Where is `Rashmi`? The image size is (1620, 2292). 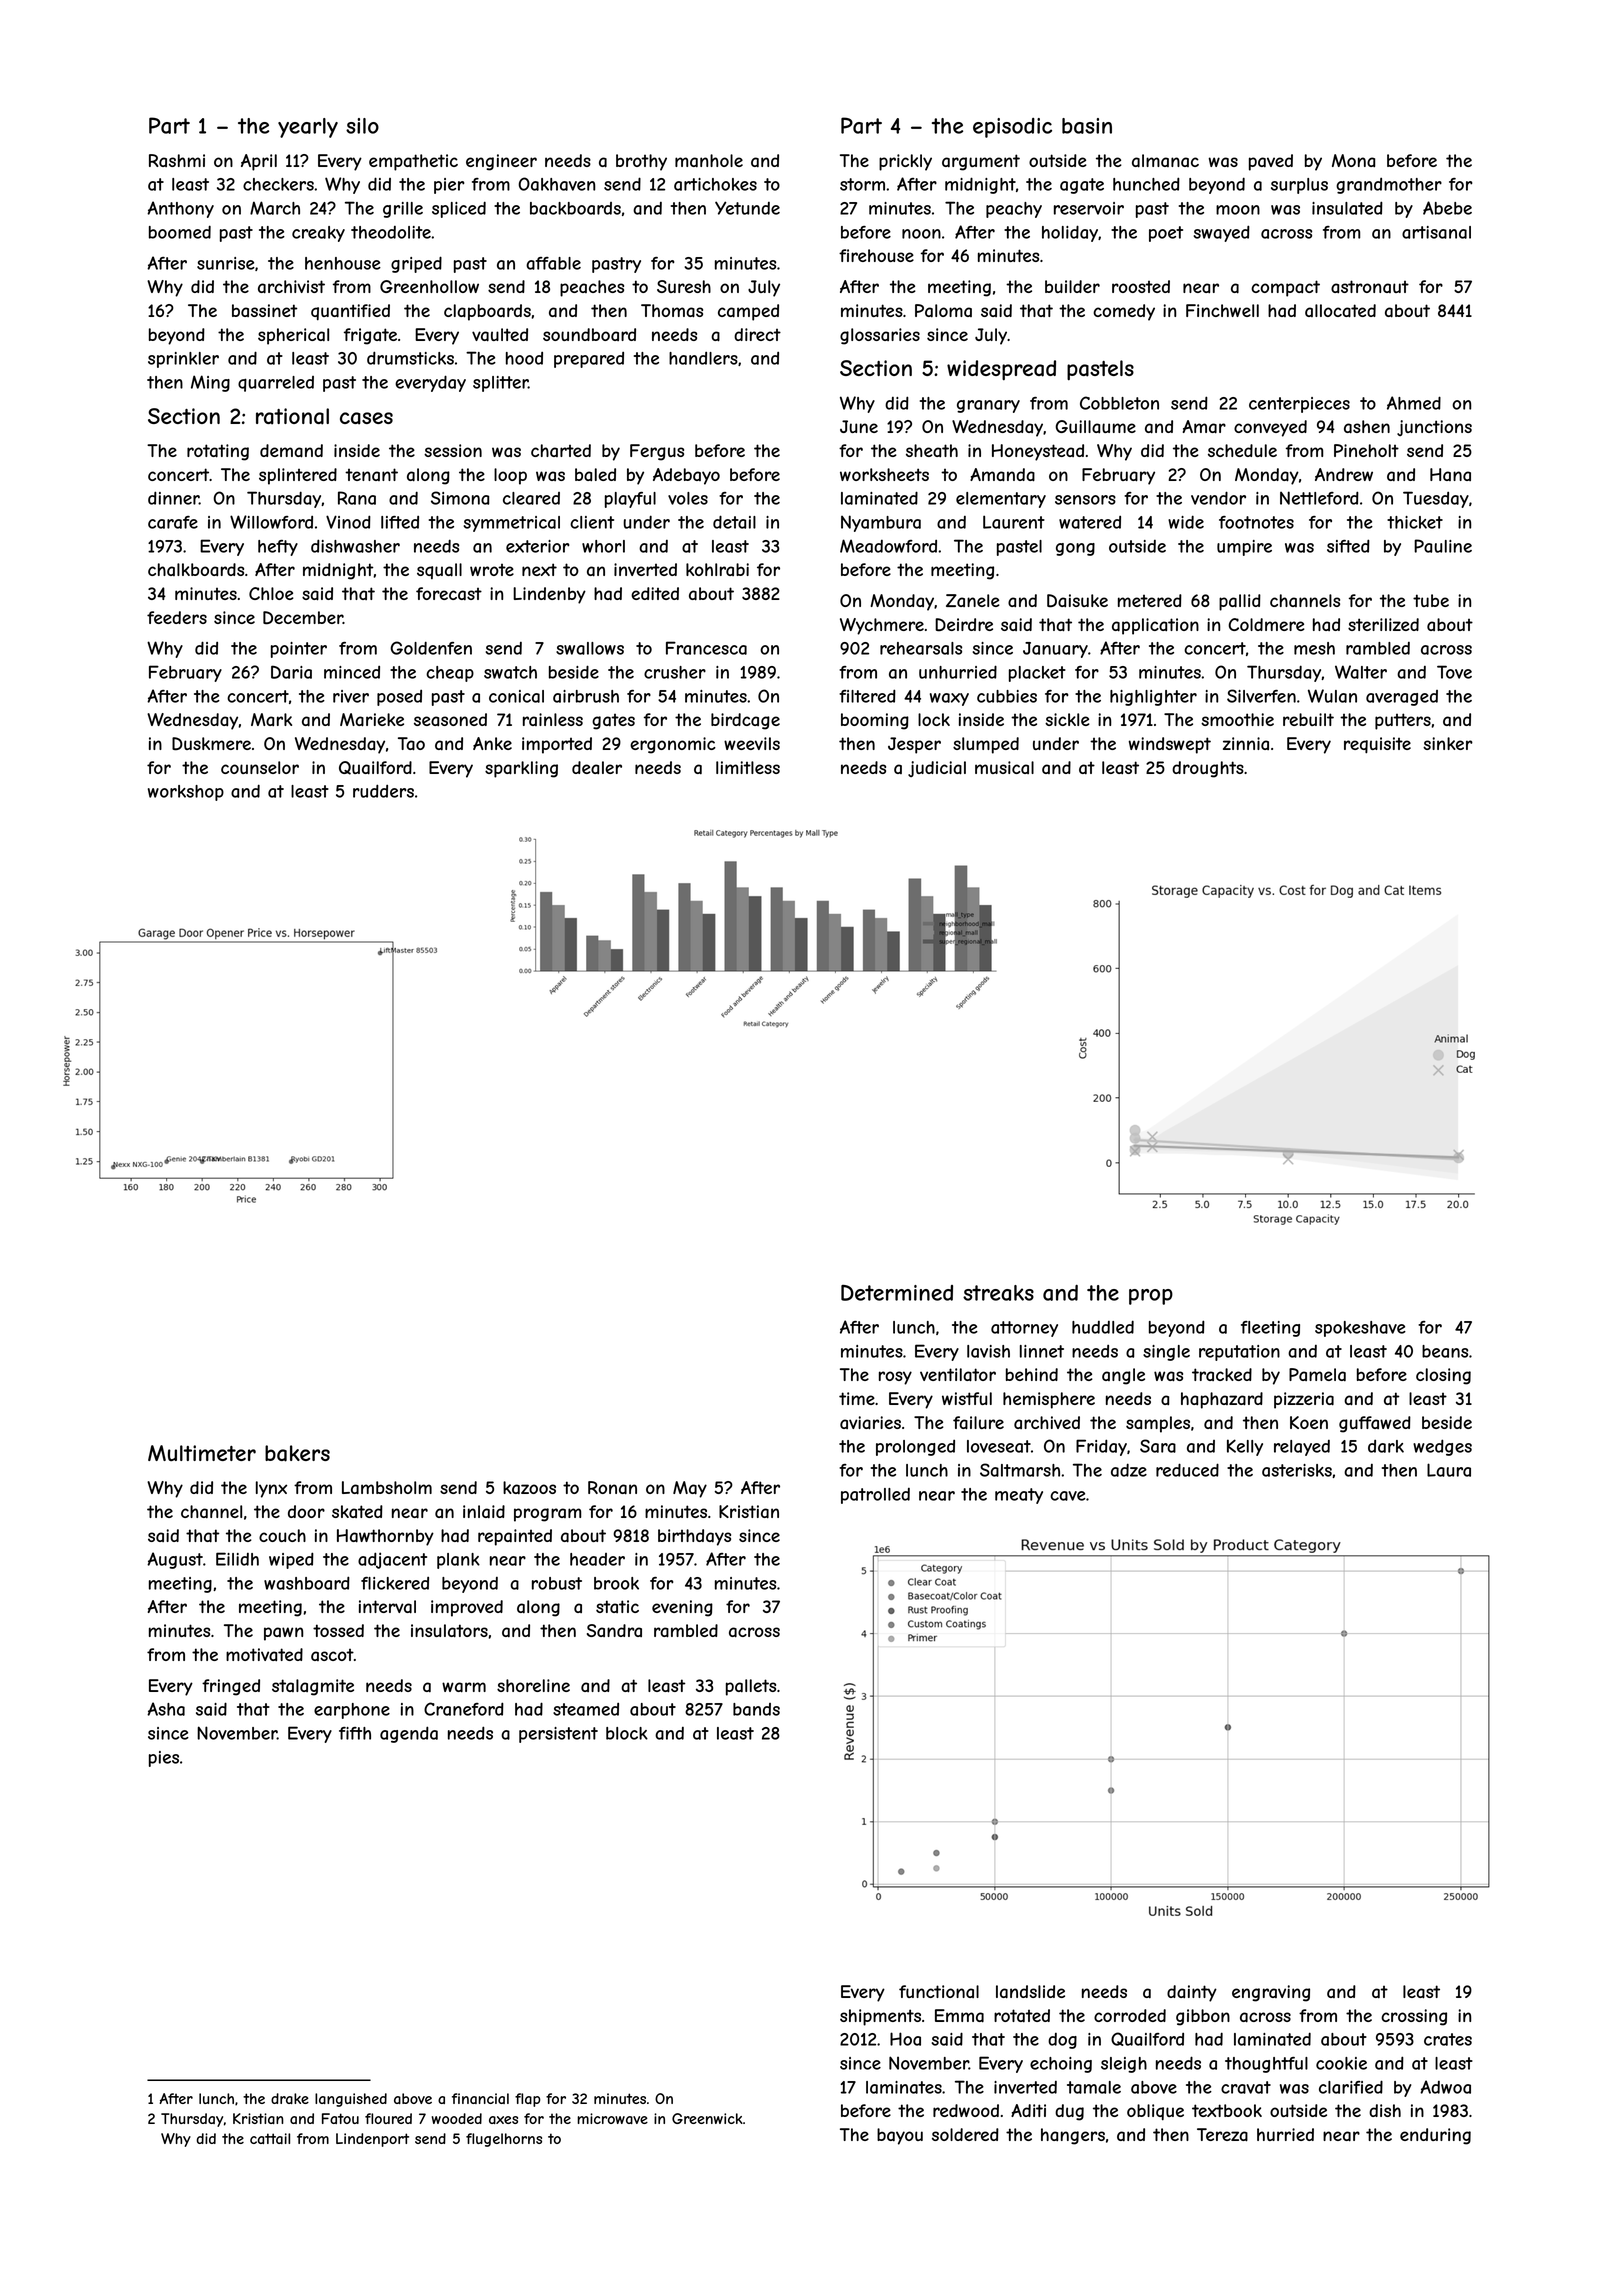 Rashmi is located at coordinates (177, 160).
